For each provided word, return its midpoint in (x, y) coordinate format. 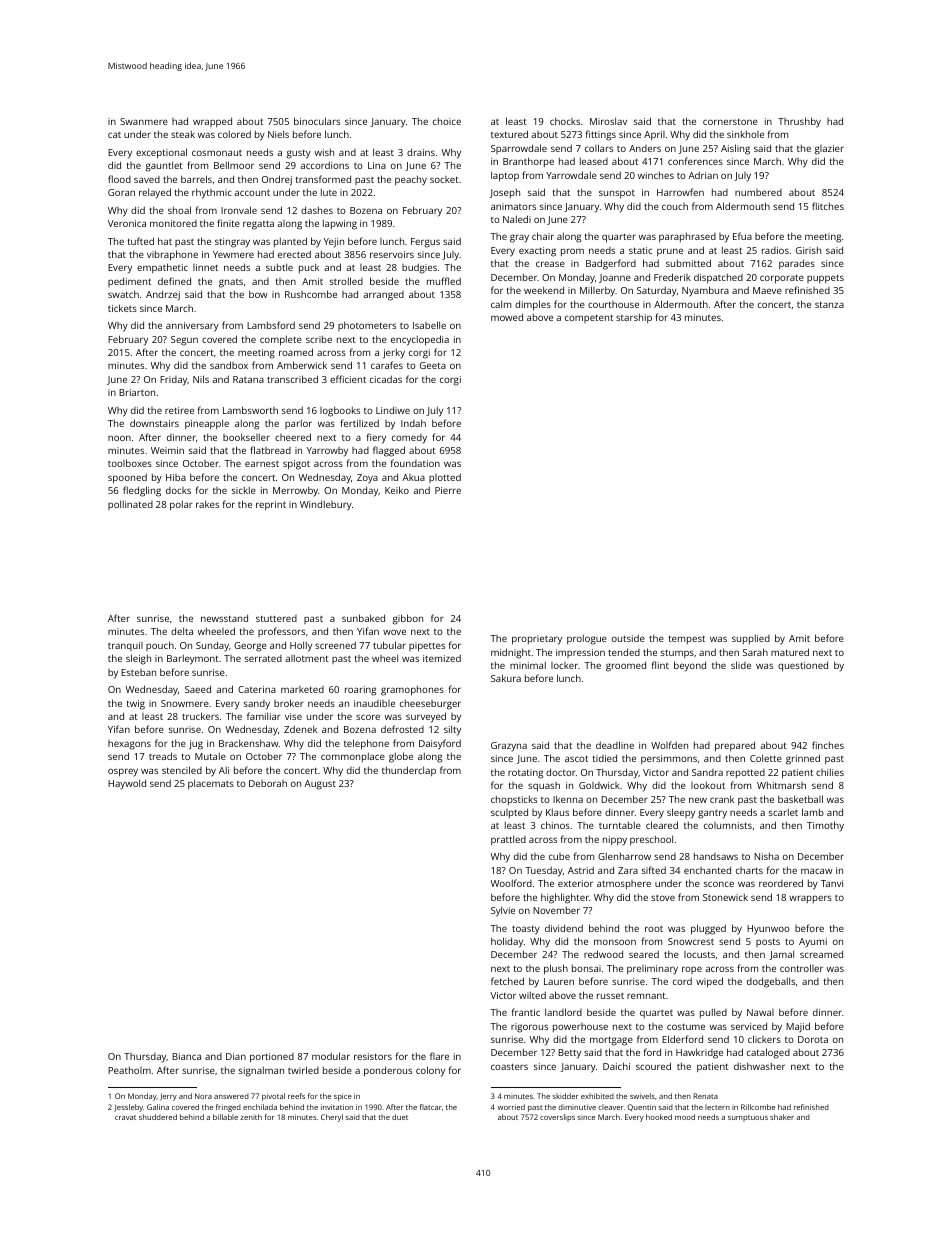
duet (400, 1117)
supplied (751, 639)
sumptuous (748, 1118)
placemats (211, 784)
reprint (271, 505)
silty (452, 730)
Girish (808, 250)
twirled (303, 1070)
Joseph (505, 193)
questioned (803, 666)
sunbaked (363, 618)
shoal (179, 210)
